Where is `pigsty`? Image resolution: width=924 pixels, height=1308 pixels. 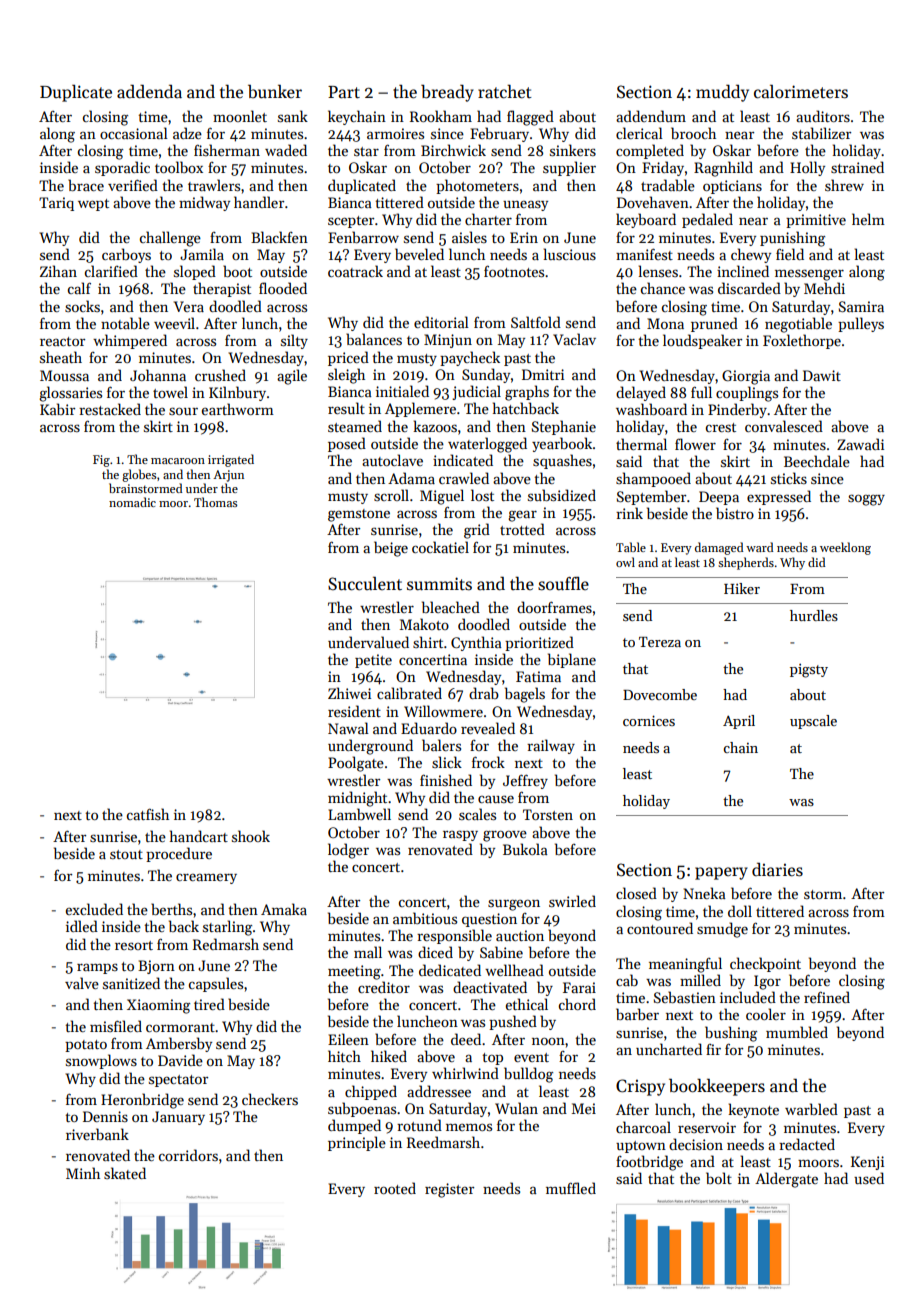
pigsty is located at coordinates (809, 670).
